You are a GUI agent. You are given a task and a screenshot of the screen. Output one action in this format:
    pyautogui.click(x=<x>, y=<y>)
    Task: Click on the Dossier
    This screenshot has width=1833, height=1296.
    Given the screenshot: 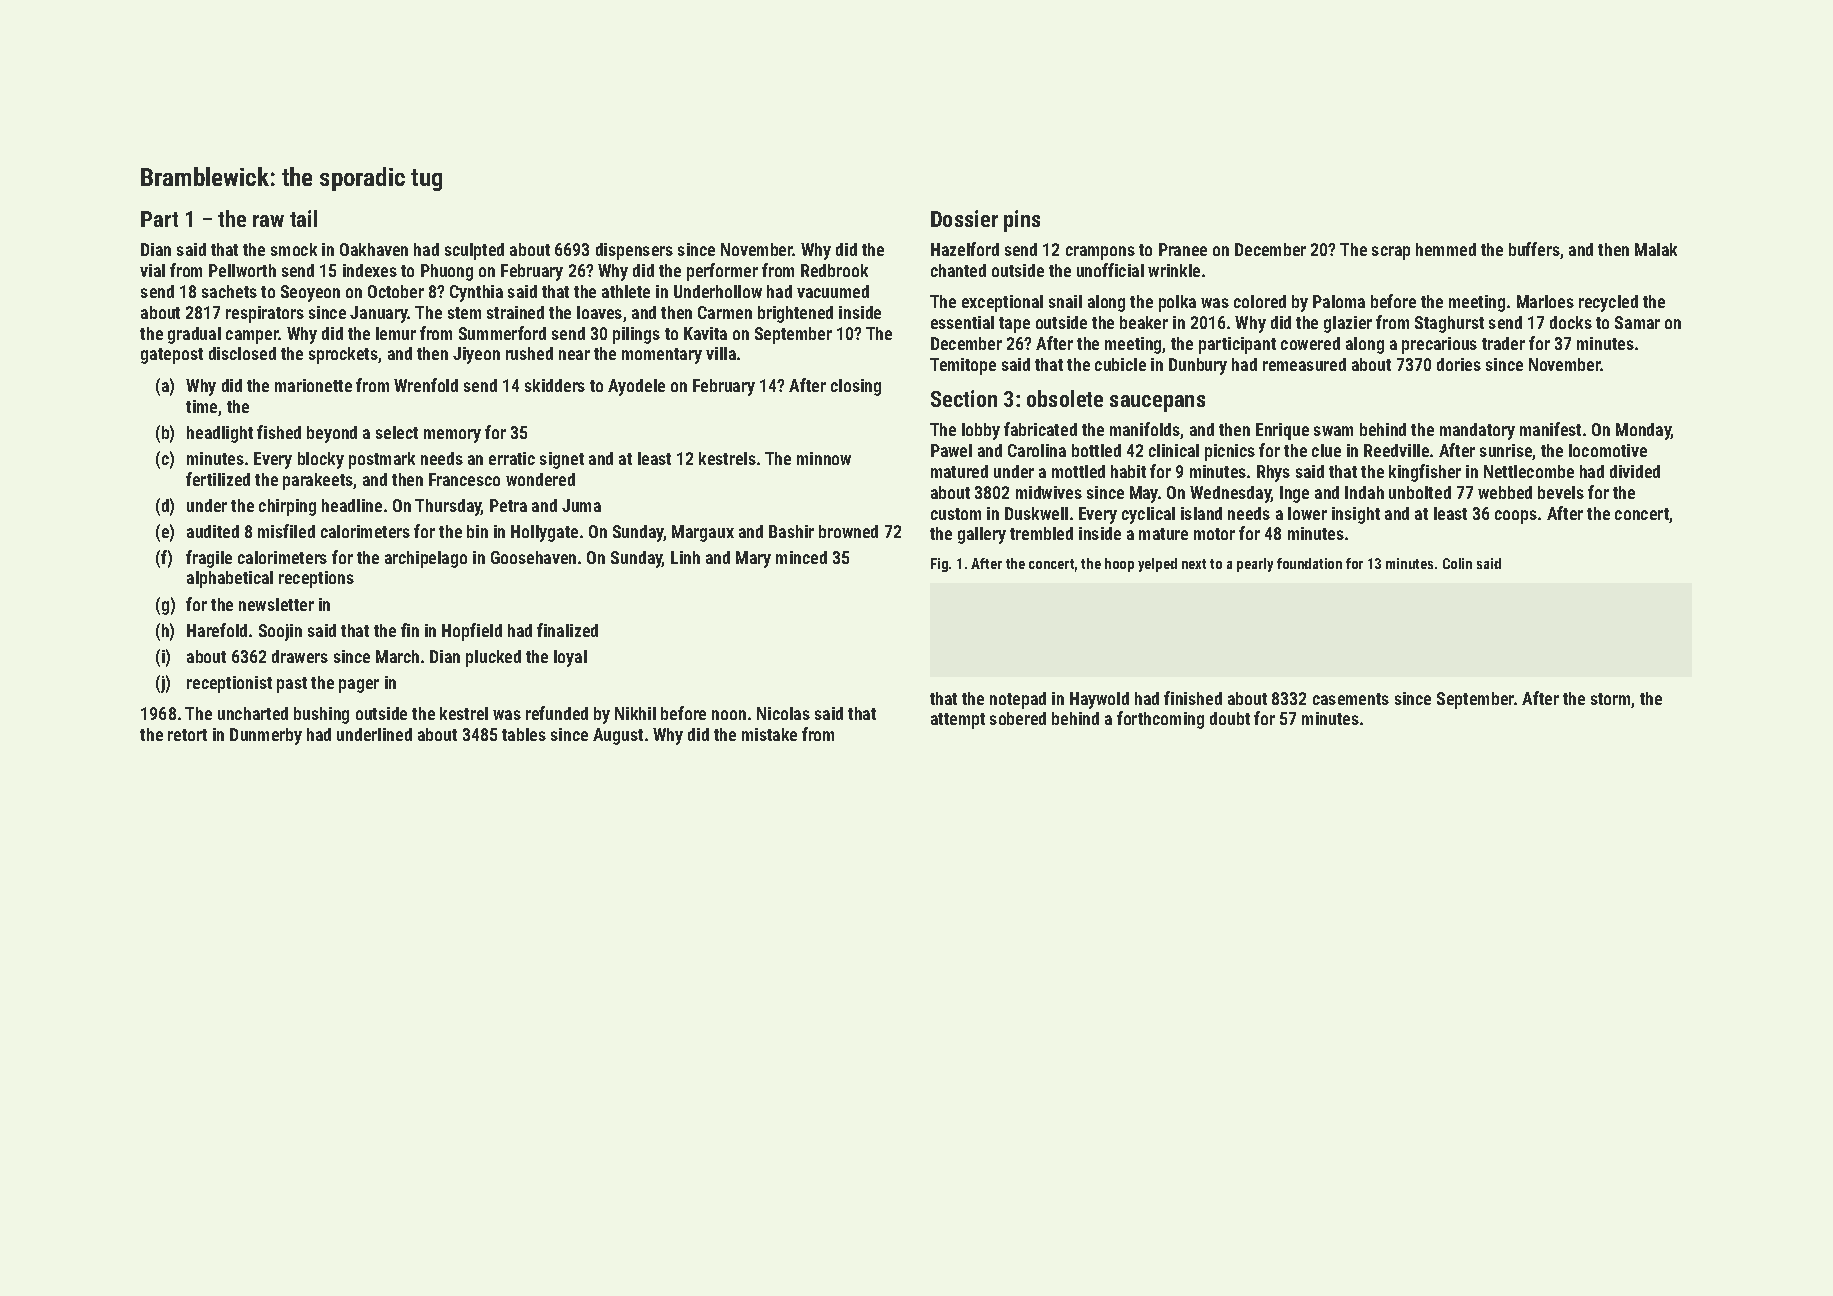 What is the action you would take?
    pyautogui.click(x=964, y=218)
